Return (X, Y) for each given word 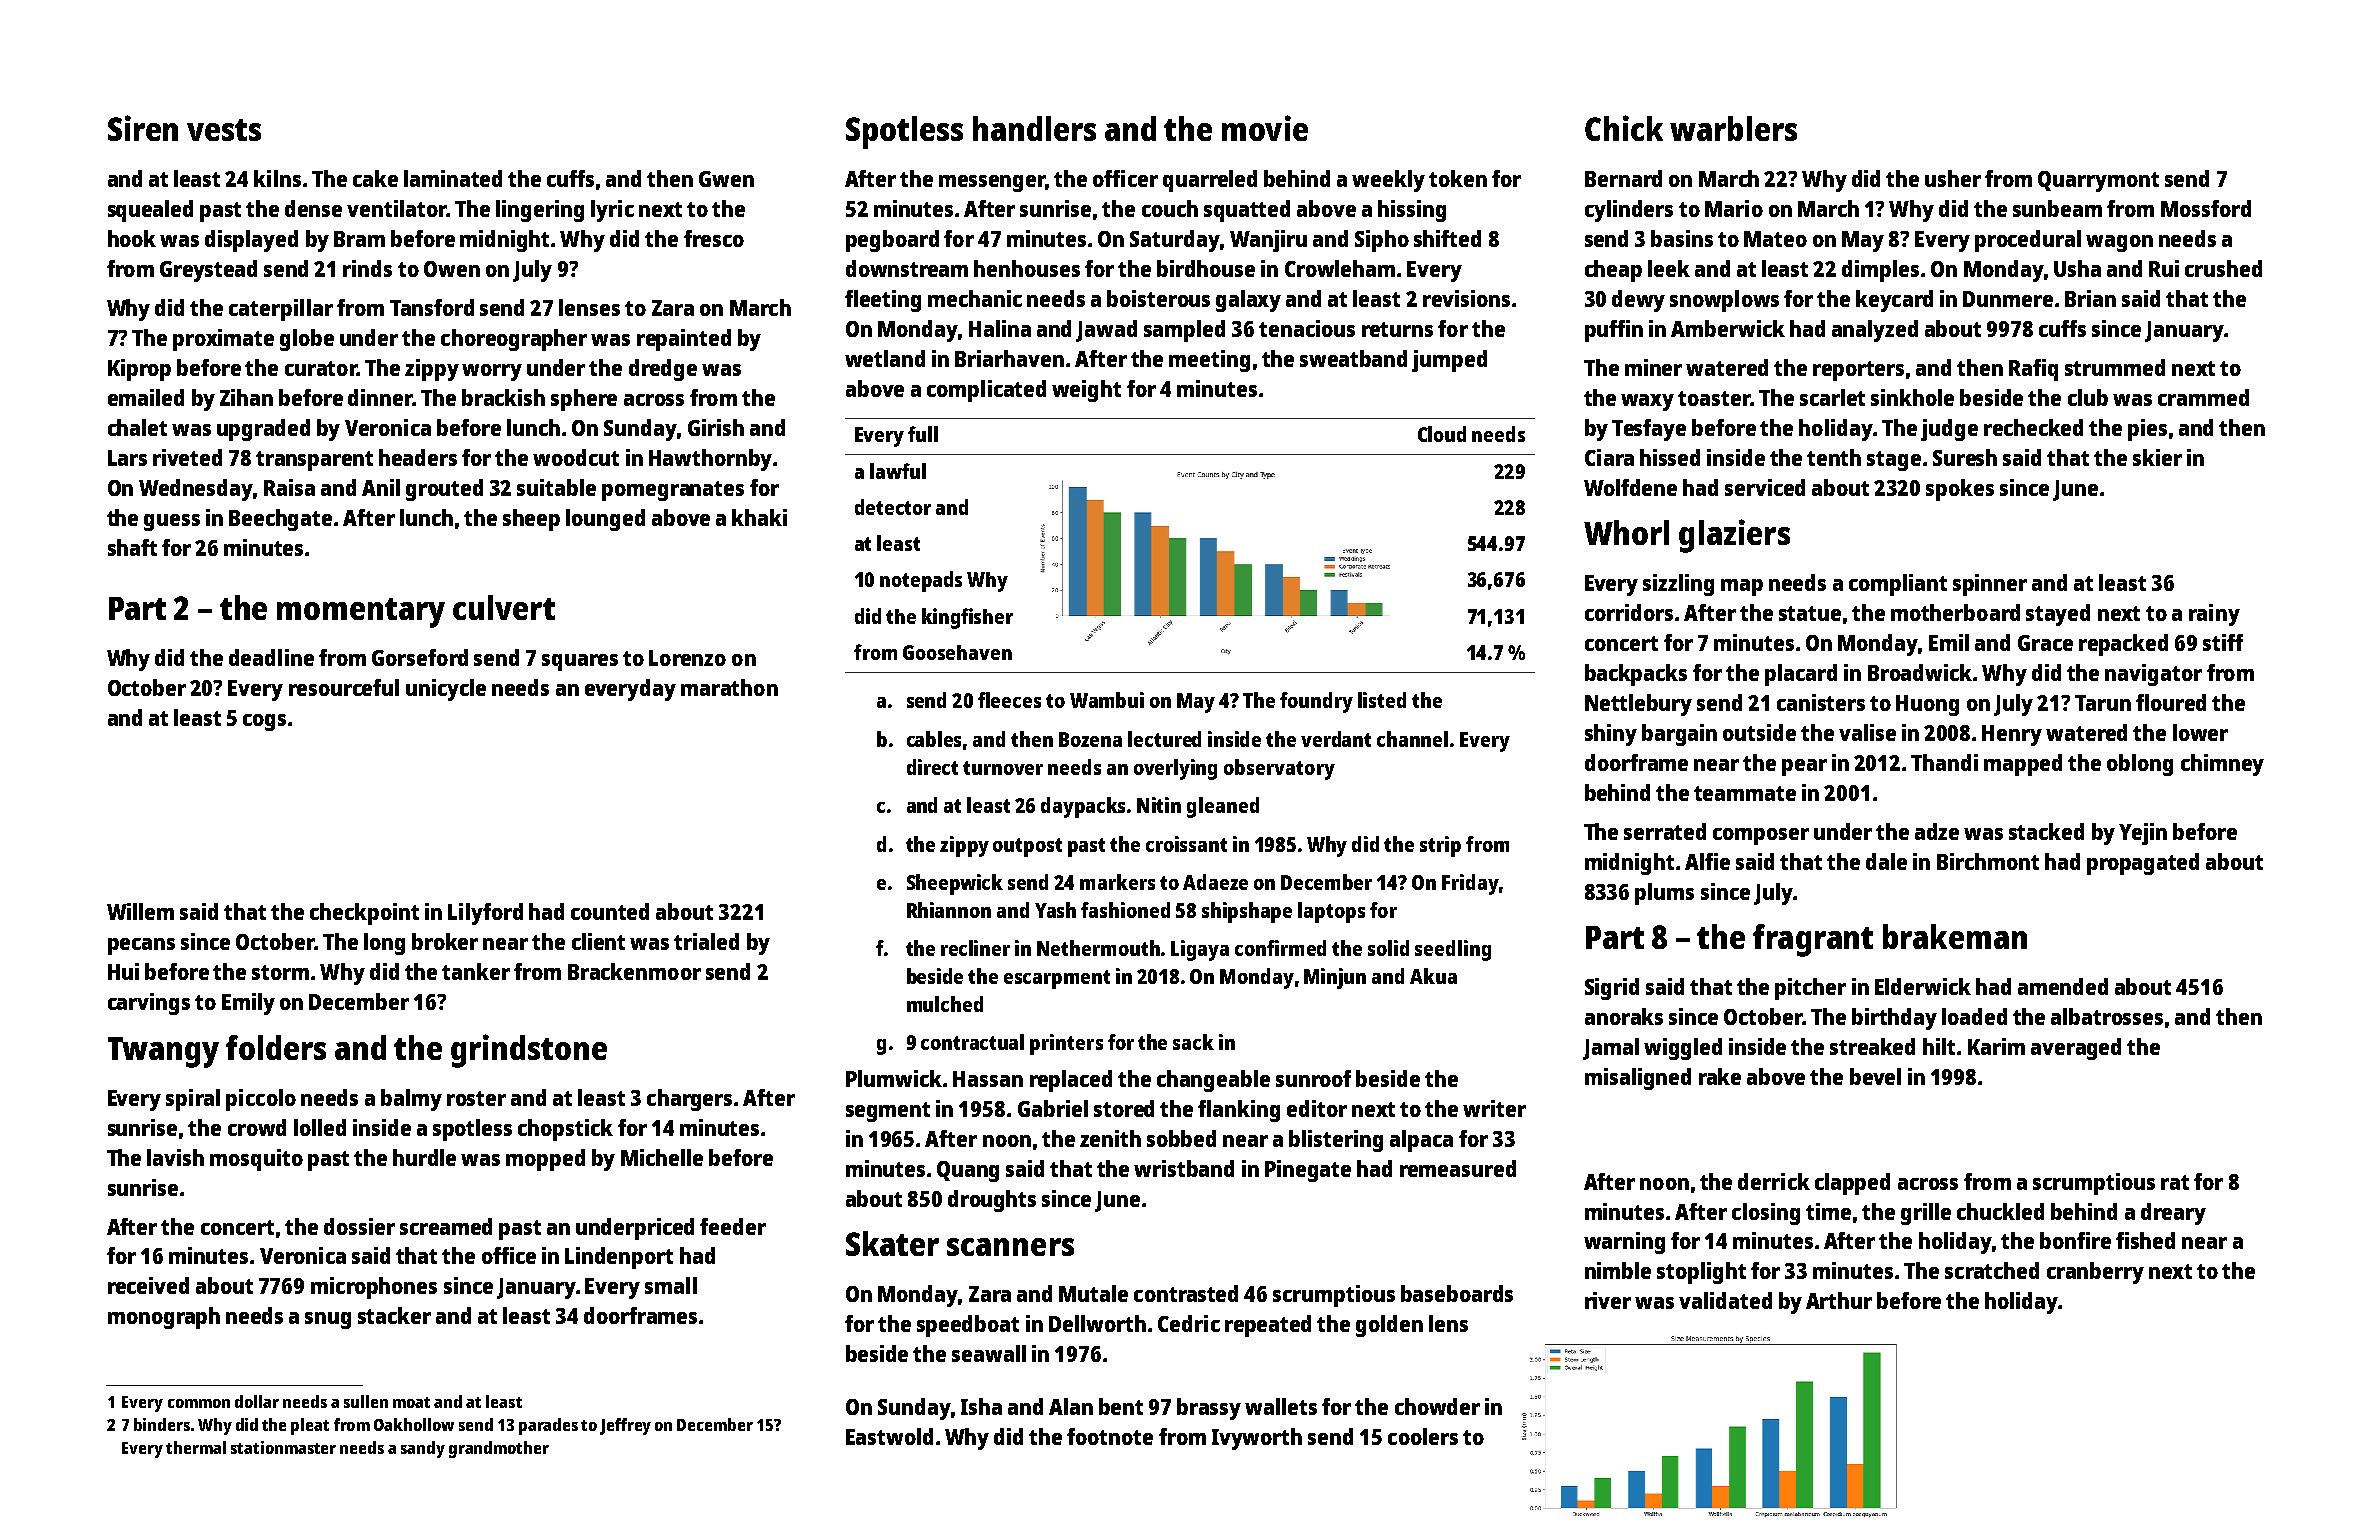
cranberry (2095, 1273)
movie (1265, 128)
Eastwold (889, 1436)
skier (2157, 457)
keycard (1894, 301)
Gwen (726, 179)
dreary (2173, 1214)
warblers (1733, 128)
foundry (1316, 702)
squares (580, 662)
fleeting (883, 301)
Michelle (662, 1157)
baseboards (1457, 1293)
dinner (380, 397)
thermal (196, 1447)
